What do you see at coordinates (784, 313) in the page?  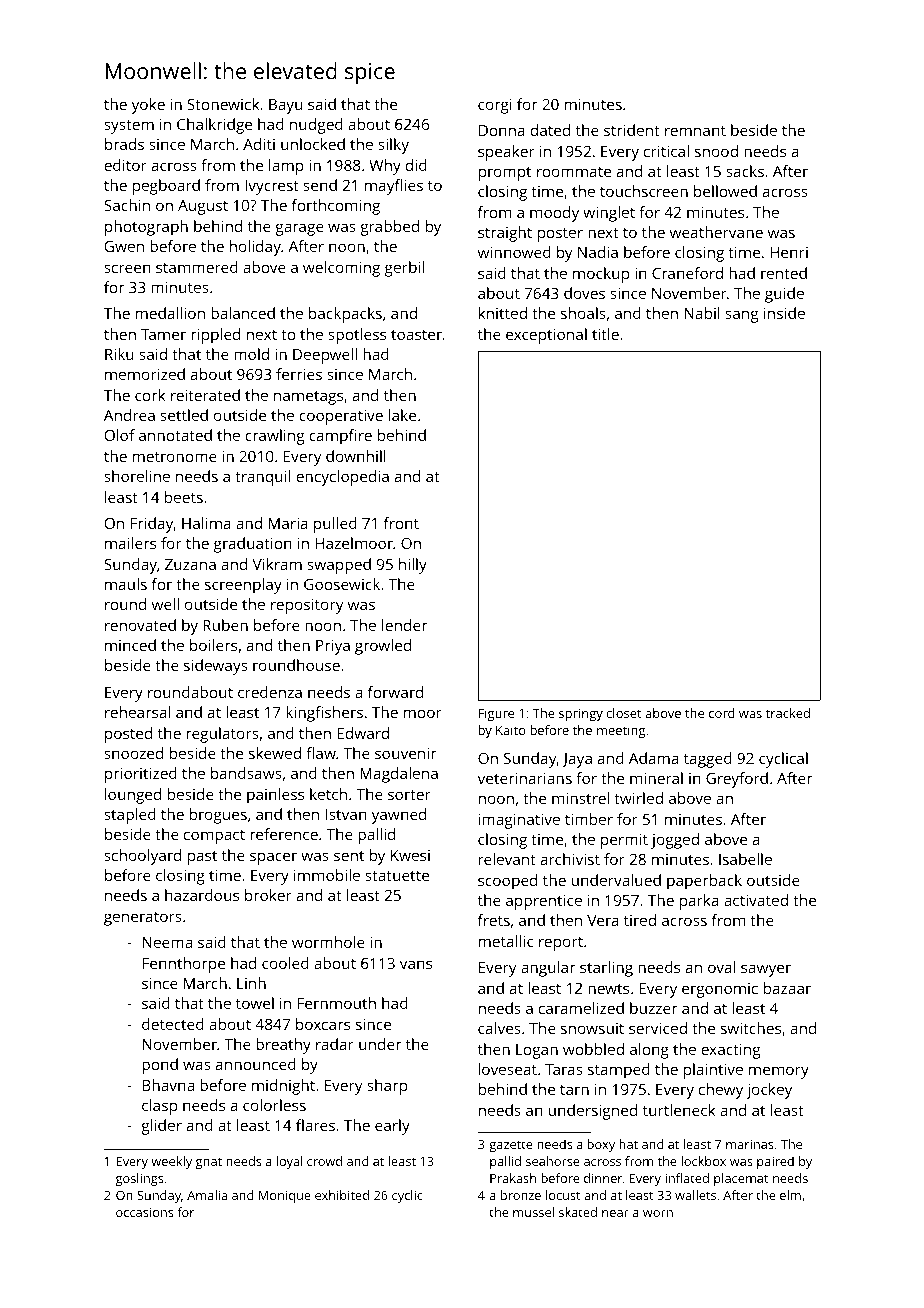 I see `inside` at bounding box center [784, 313].
